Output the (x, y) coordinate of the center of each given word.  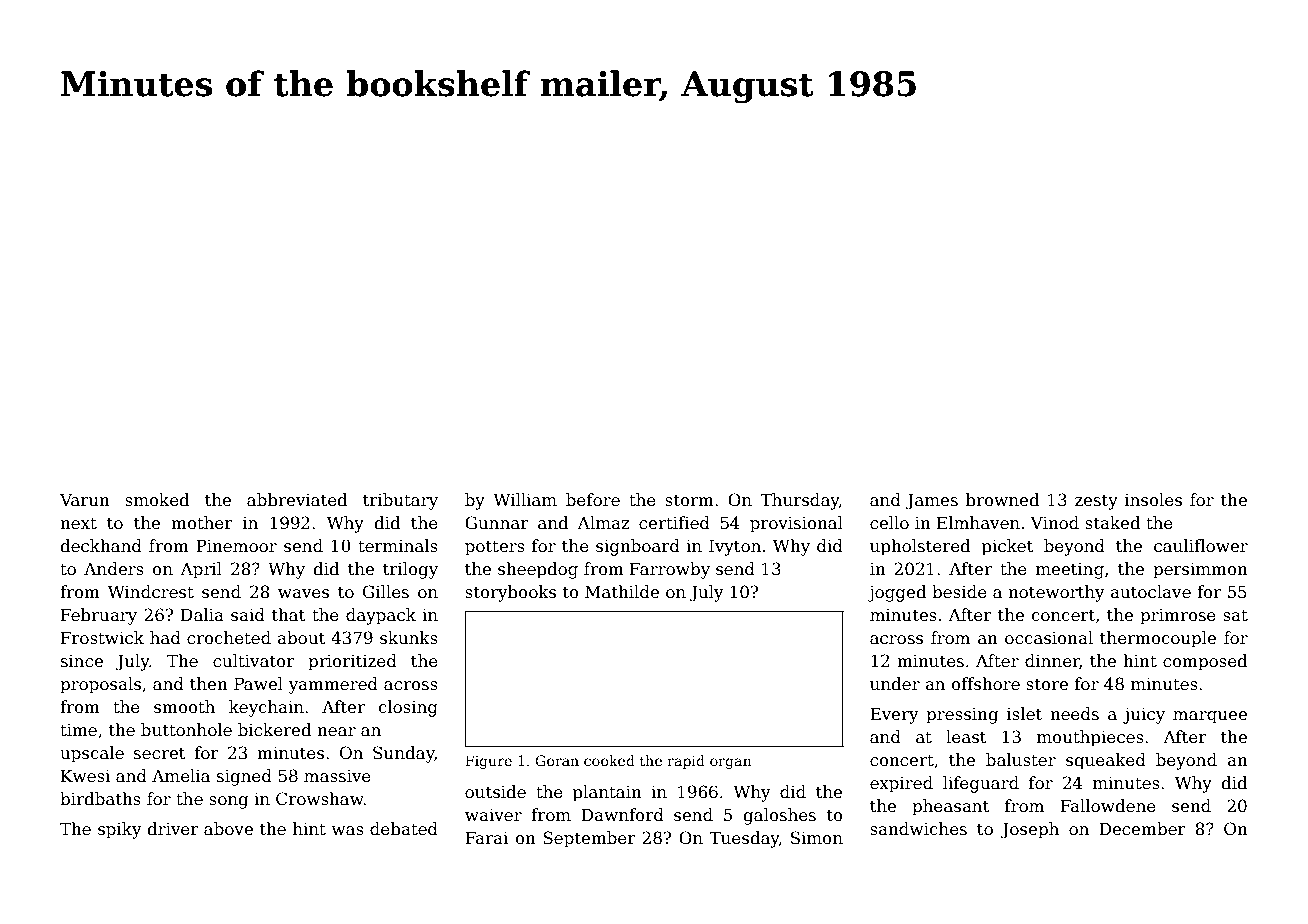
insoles (1153, 500)
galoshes (779, 816)
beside (959, 592)
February (99, 616)
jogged (897, 593)
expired (901, 784)
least (966, 737)
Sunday (403, 754)
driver (173, 829)
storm (689, 501)
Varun (85, 500)
